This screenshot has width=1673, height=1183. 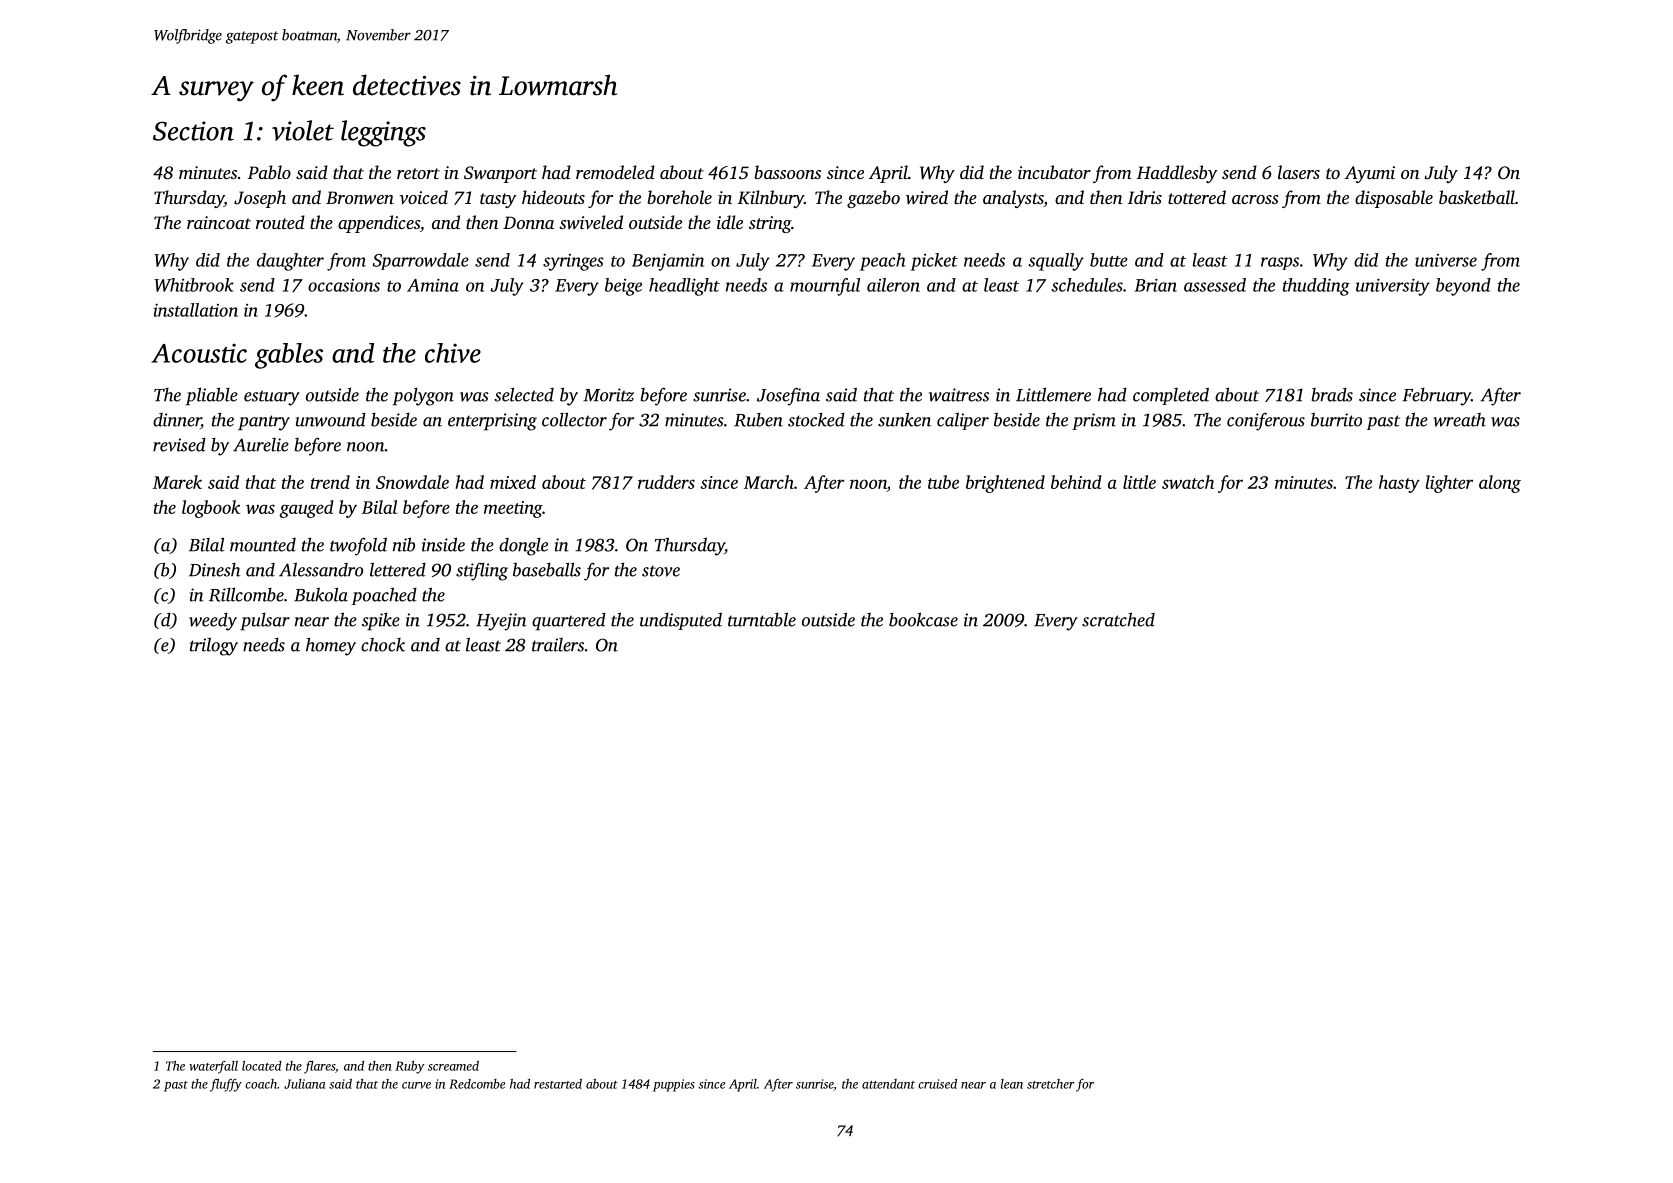 I want to click on trailers, so click(x=558, y=645).
